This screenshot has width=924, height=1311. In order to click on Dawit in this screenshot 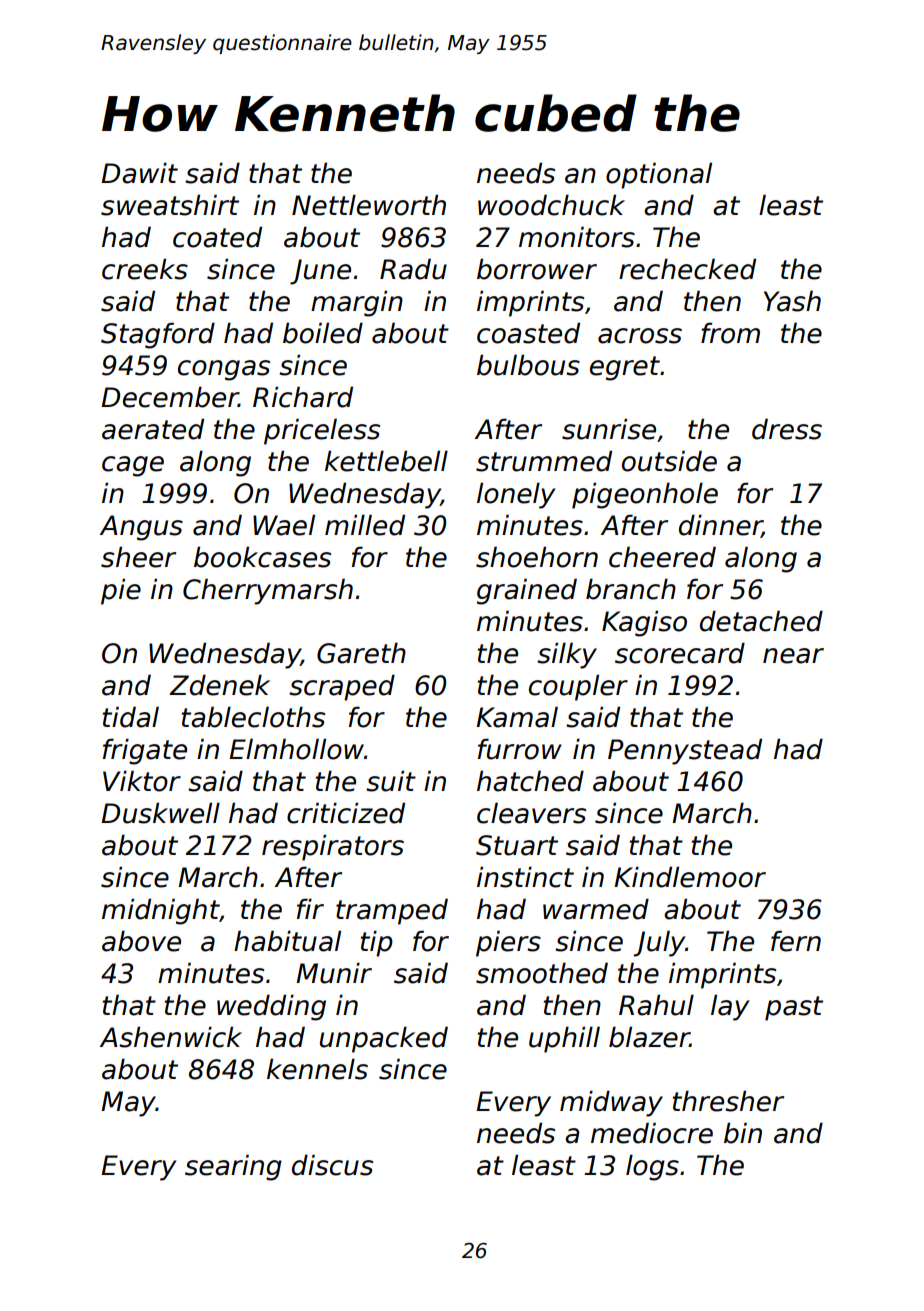, I will do `click(139, 173)`.
